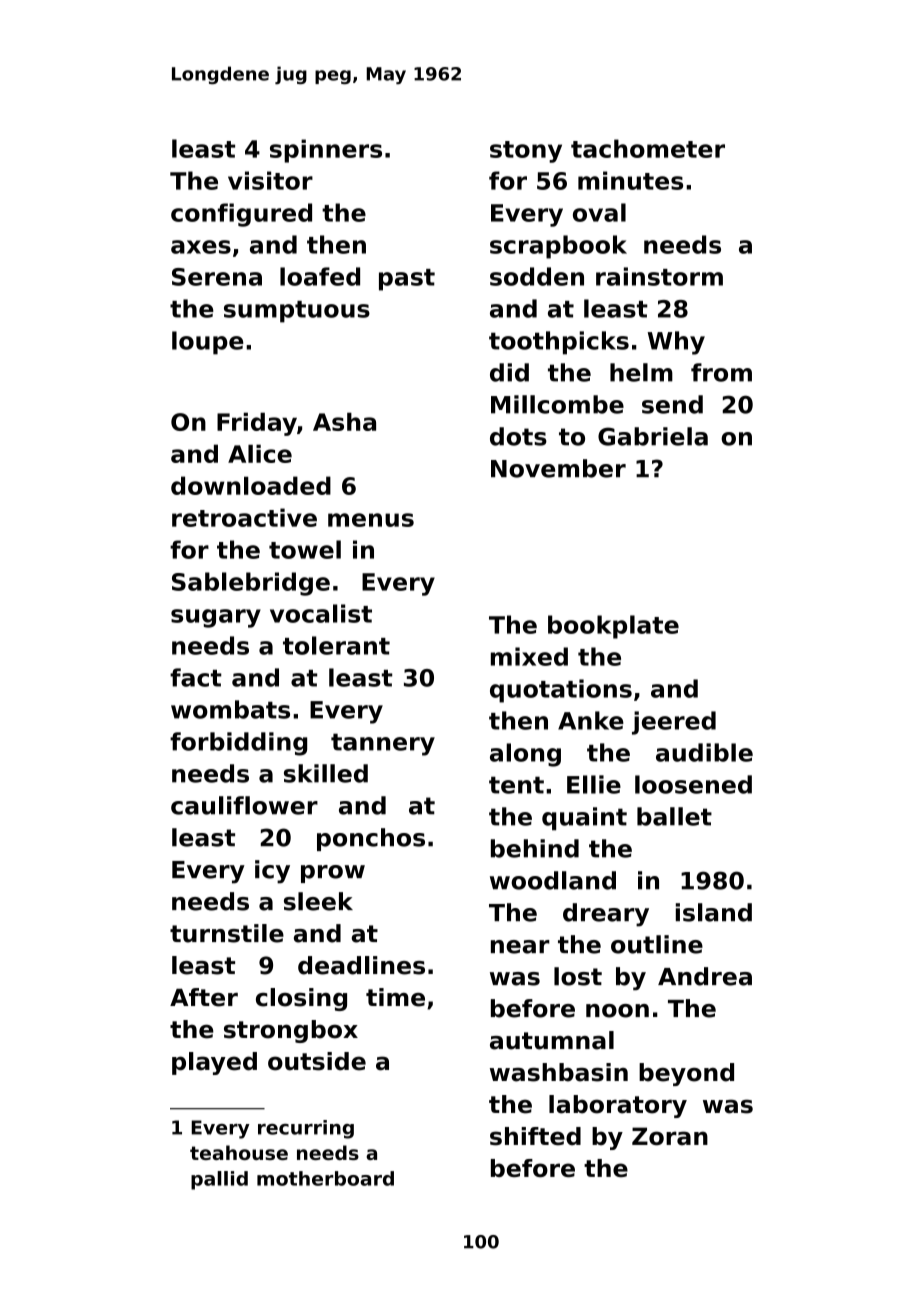  Describe the element at coordinates (371, 520) in the screenshot. I see `menus` at that location.
